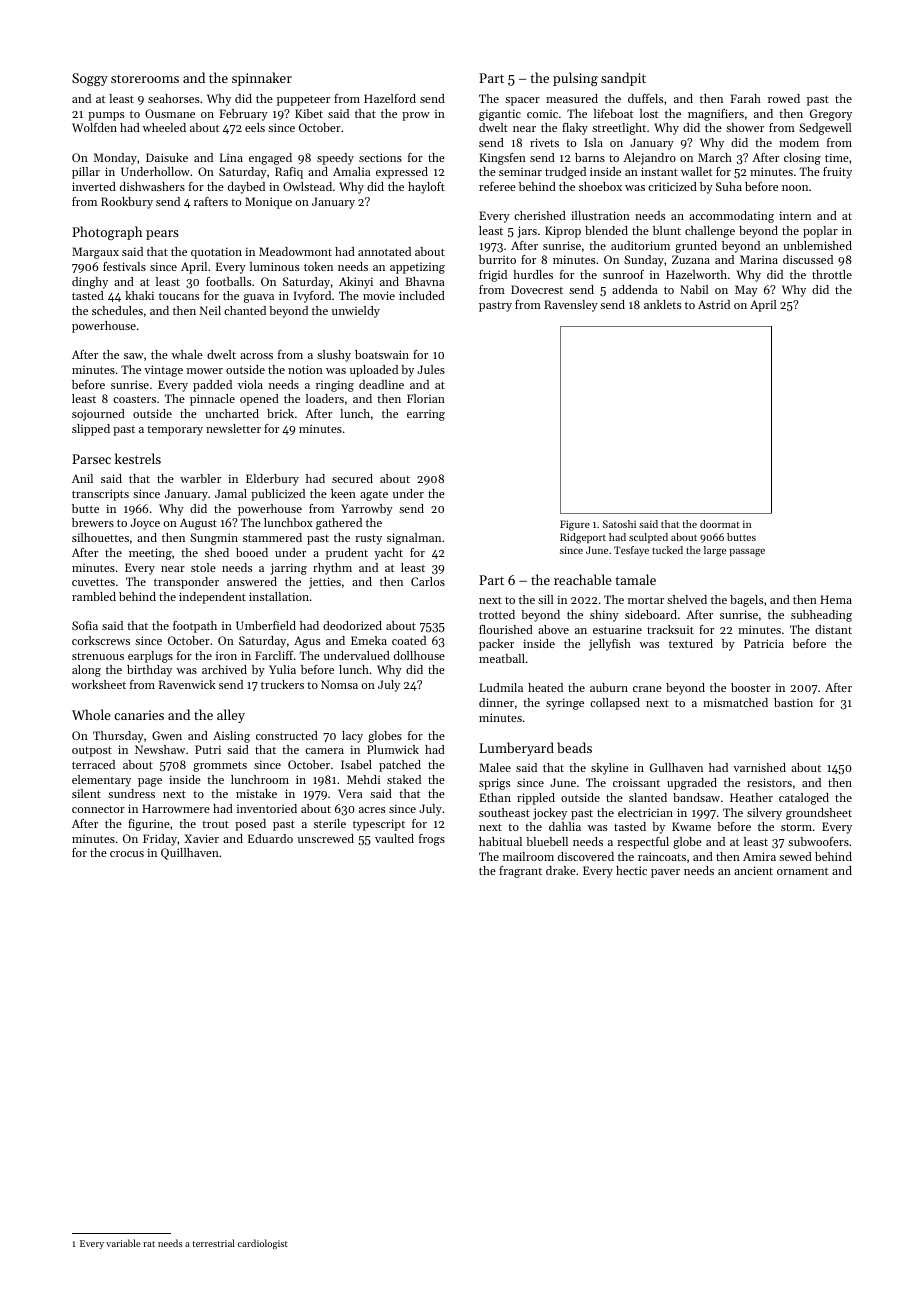  I want to click on cardiologist, so click(263, 1244).
